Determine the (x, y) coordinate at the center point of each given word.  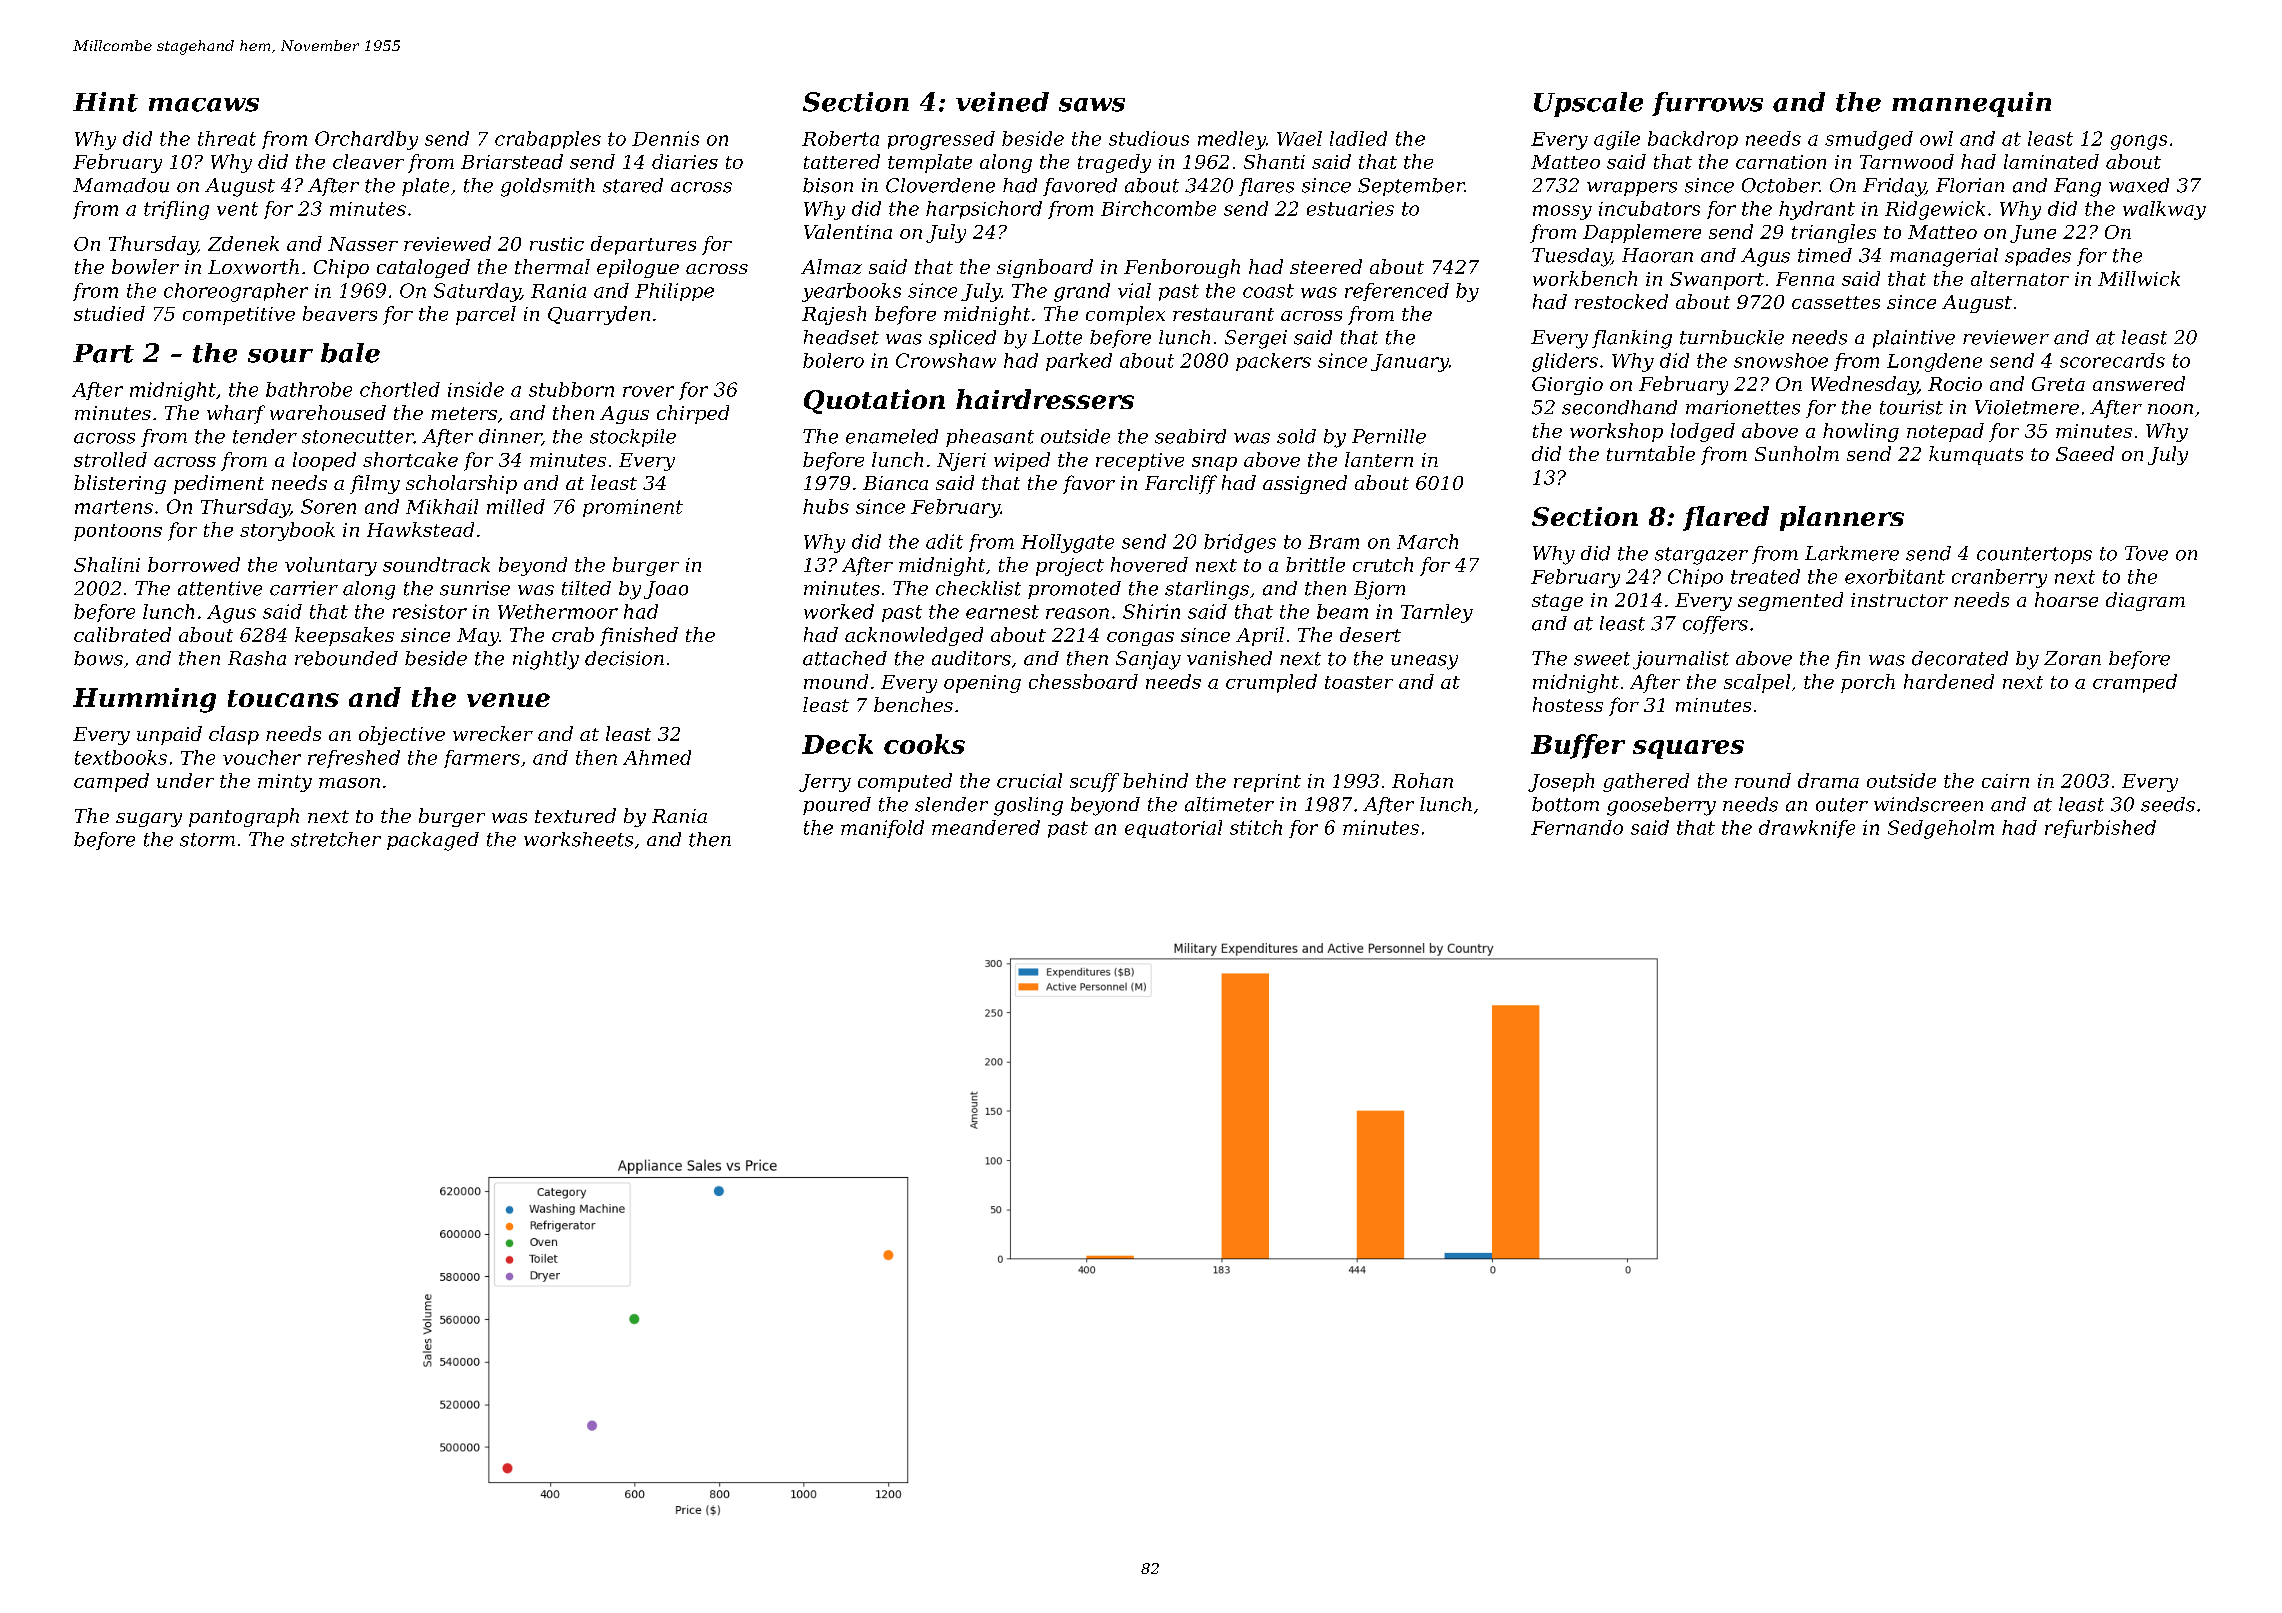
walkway (2164, 210)
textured (575, 815)
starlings (1207, 590)
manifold (882, 829)
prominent (633, 508)
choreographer (236, 292)
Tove (2146, 553)
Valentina (848, 231)
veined (1002, 102)
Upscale (1588, 104)
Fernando (1577, 827)
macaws (204, 105)
